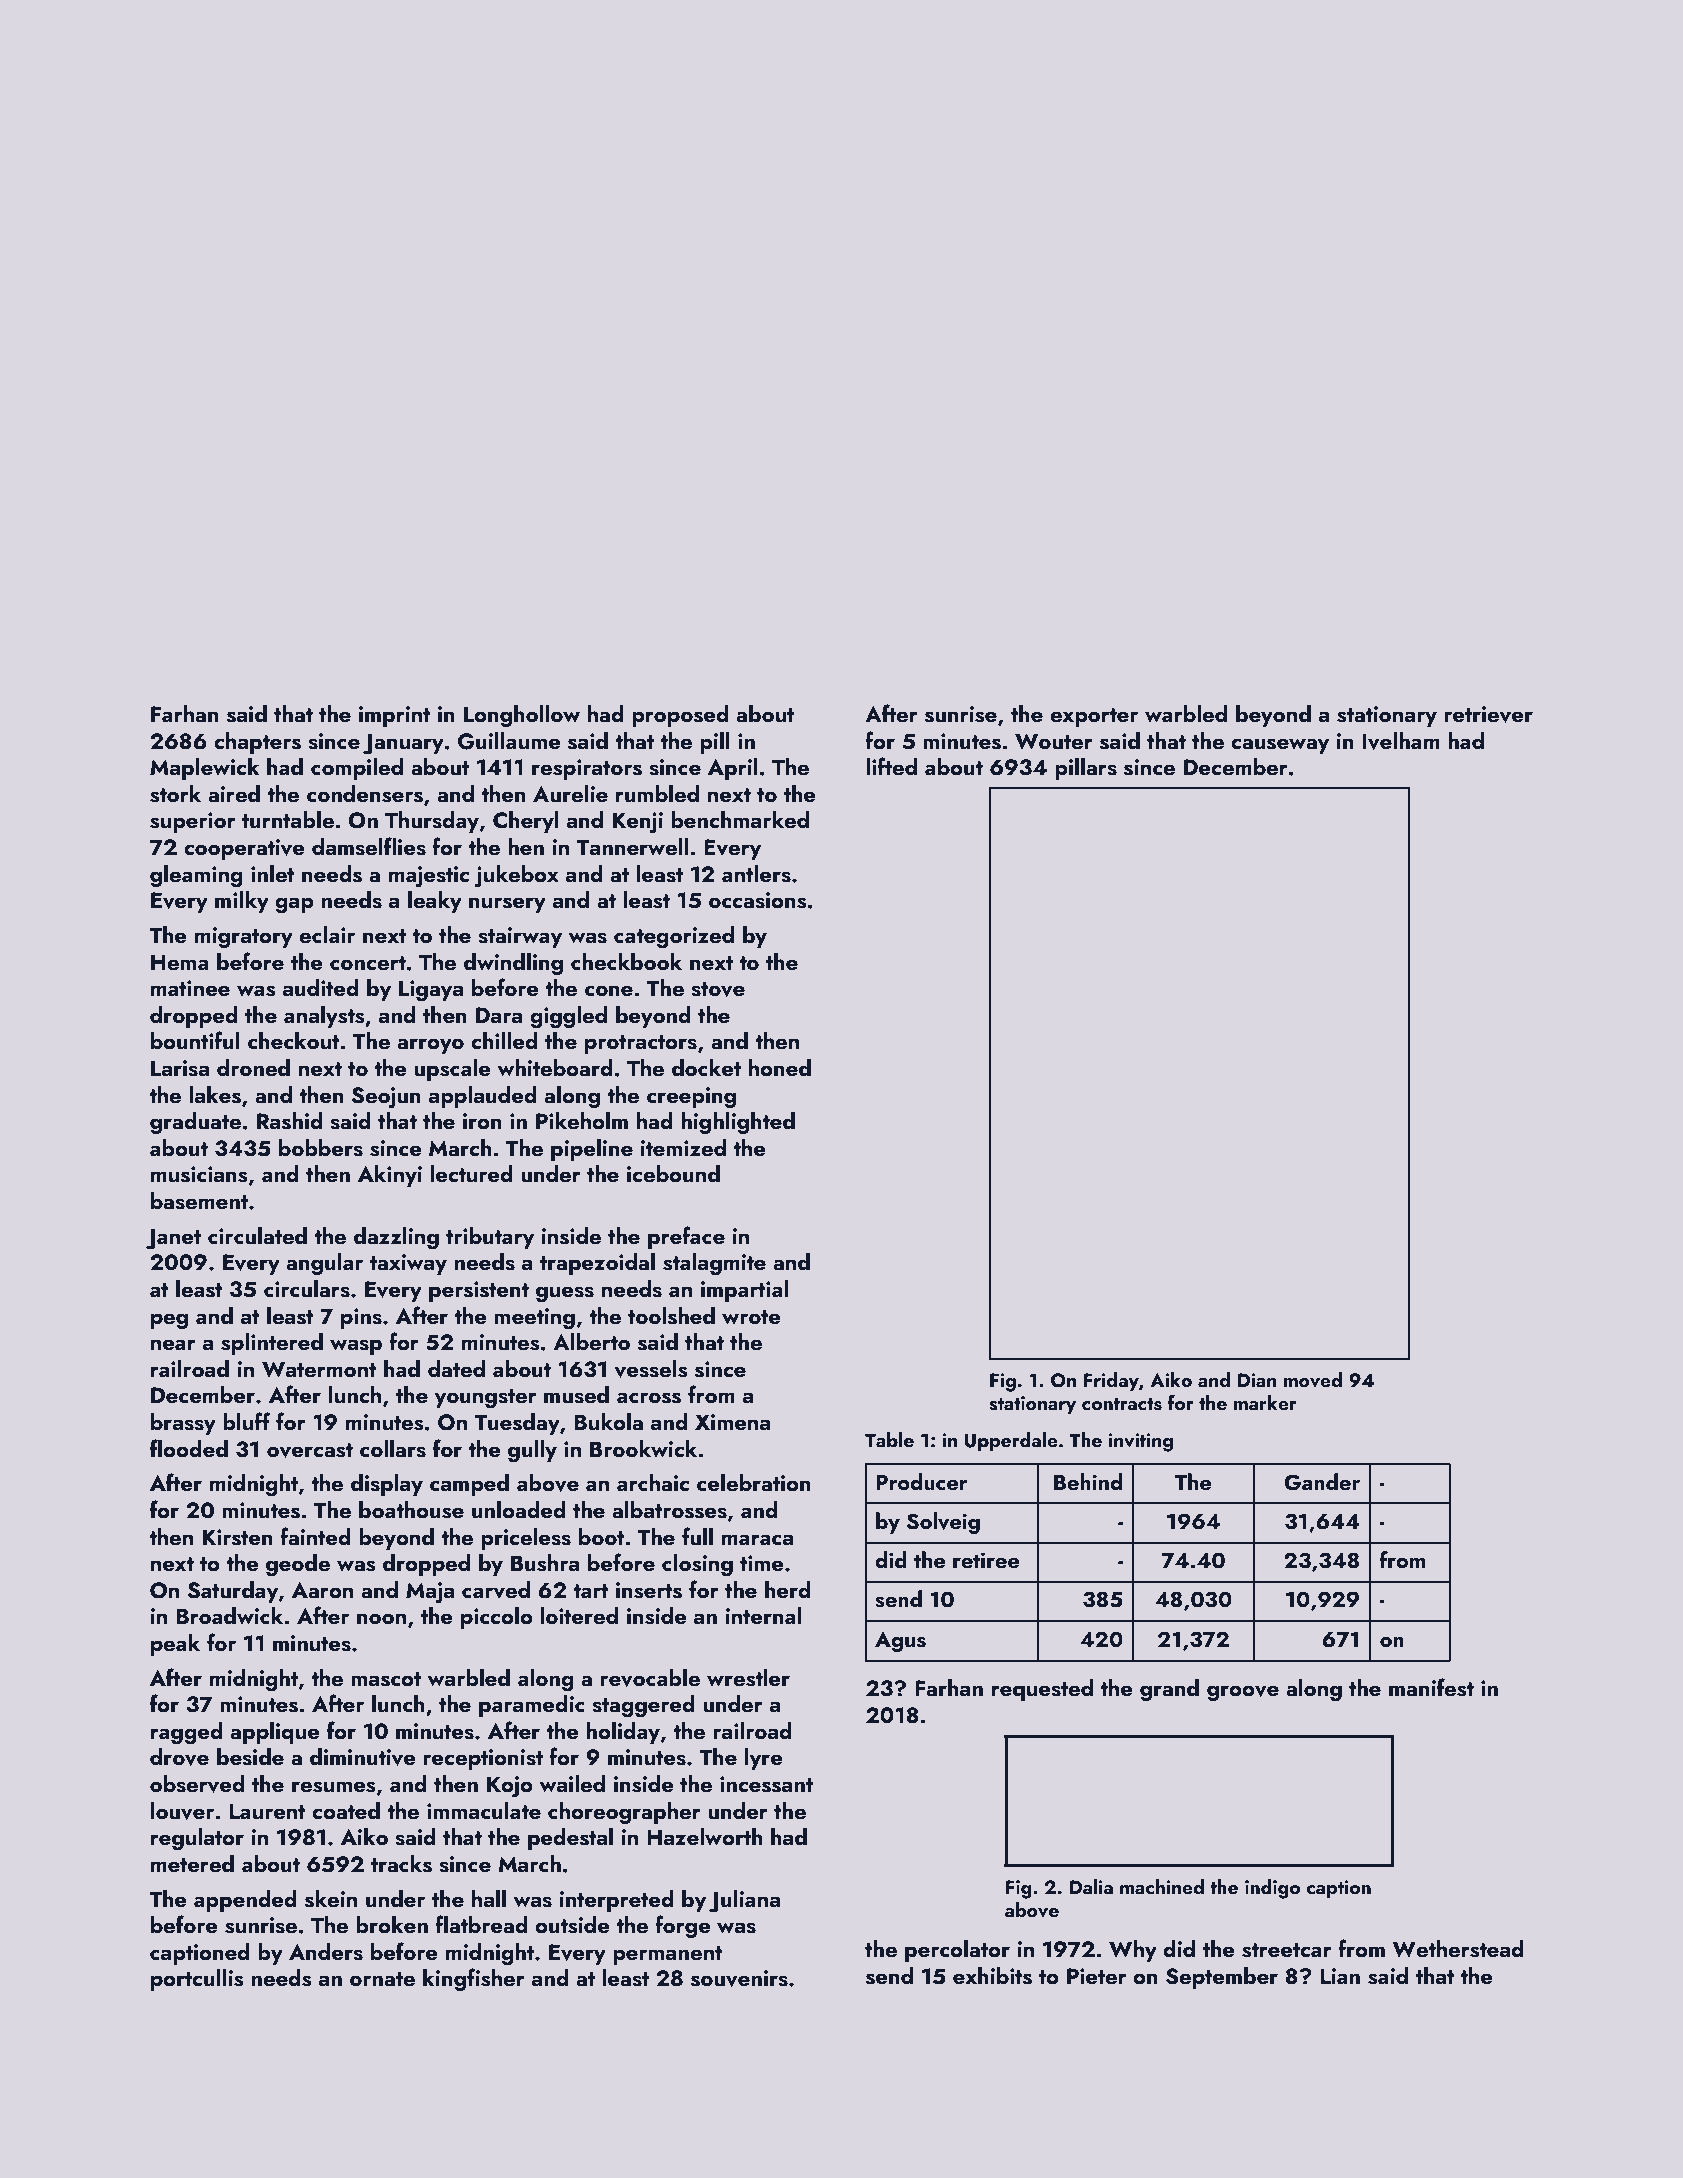 The width and height of the image is (1683, 2178). What do you see at coordinates (1401, 741) in the image?
I see `Ivelham` at bounding box center [1401, 741].
